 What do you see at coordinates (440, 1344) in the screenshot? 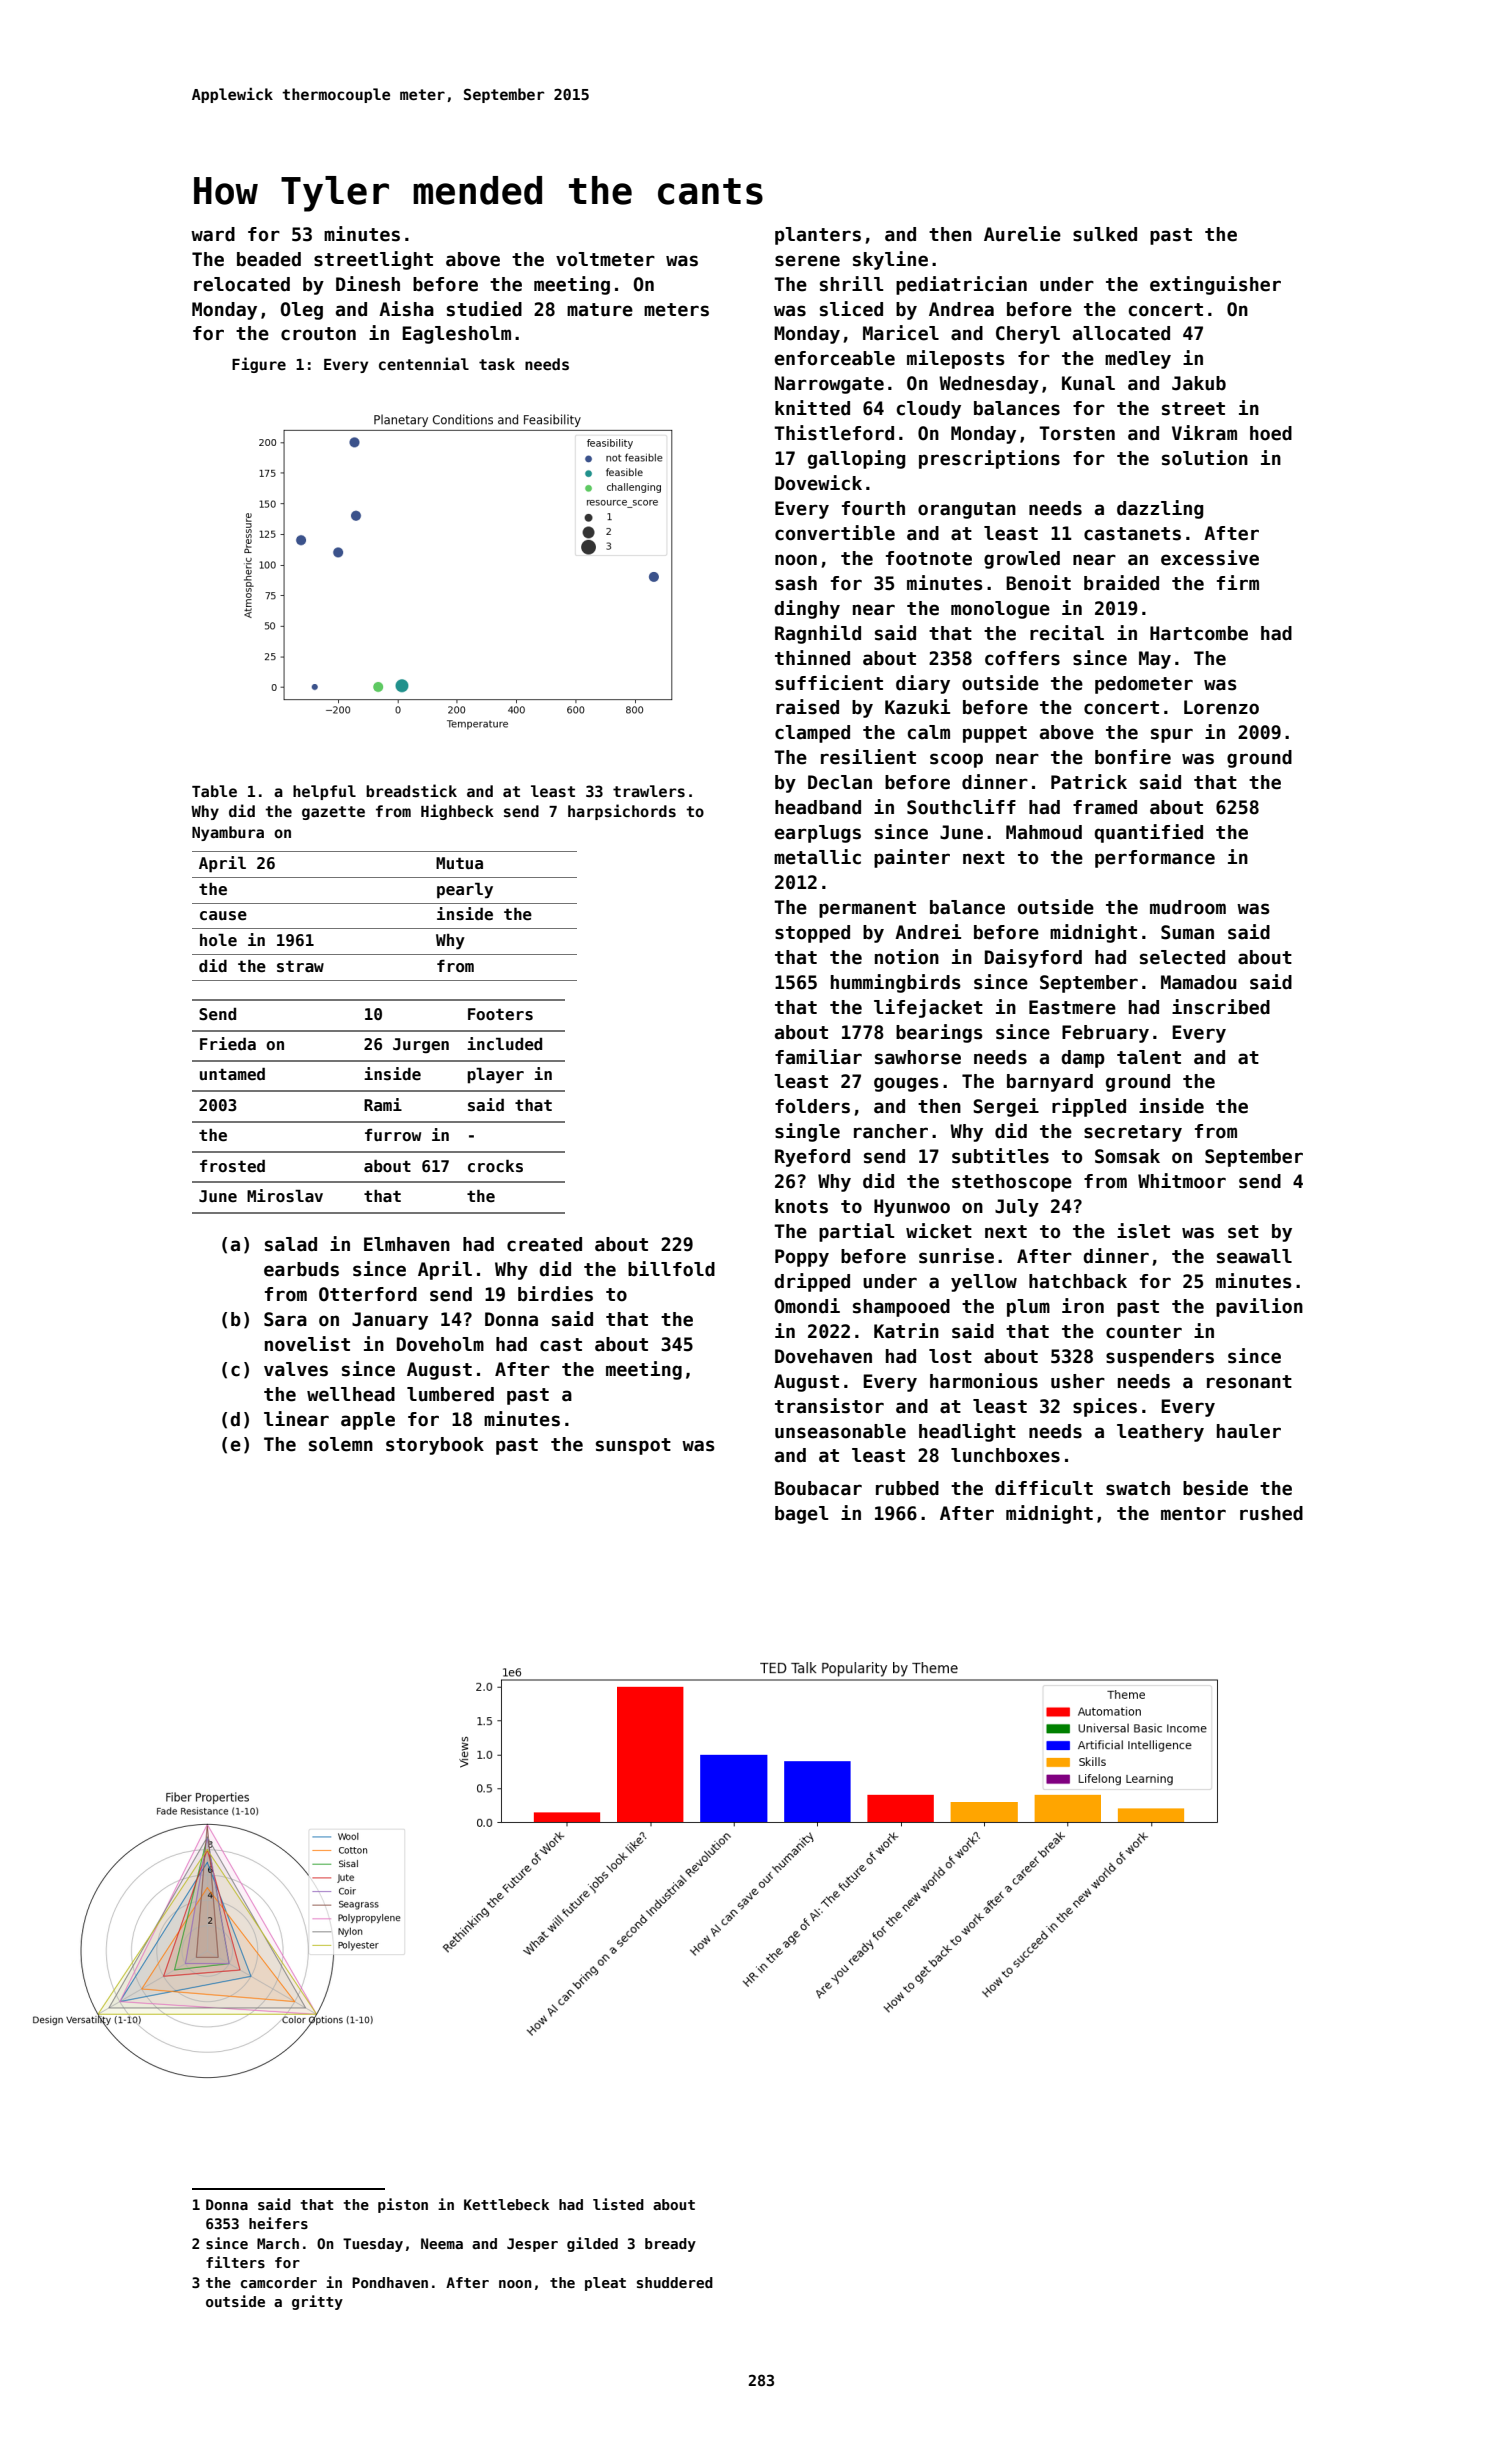
I see `Doveholm` at bounding box center [440, 1344].
